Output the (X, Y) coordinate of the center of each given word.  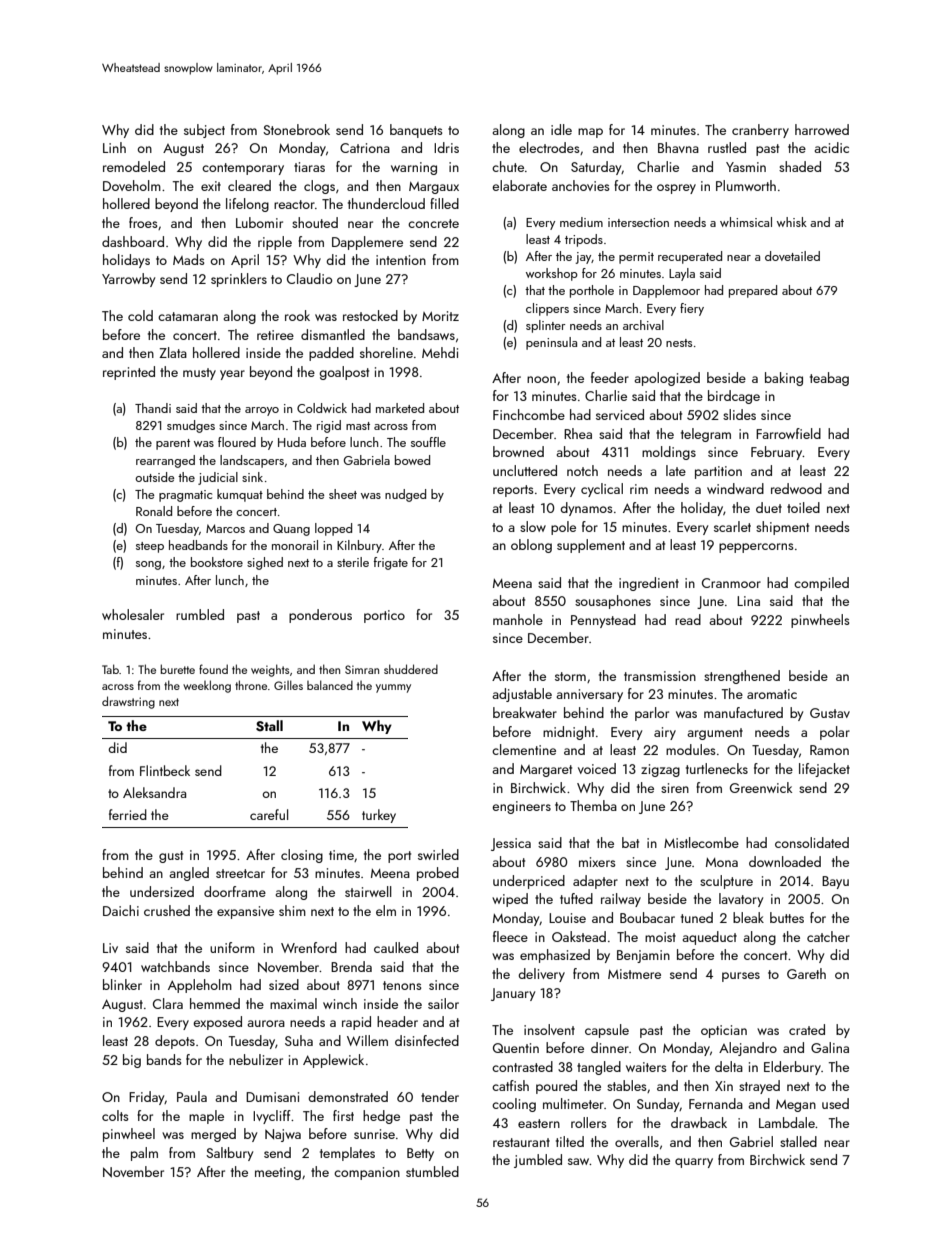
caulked (396, 947)
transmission (660, 676)
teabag (829, 379)
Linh (114, 147)
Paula (192, 1096)
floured (237, 442)
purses (741, 977)
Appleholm (200, 986)
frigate (391, 563)
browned (518, 451)
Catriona (365, 148)
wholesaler (133, 614)
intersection (638, 222)
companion (367, 1173)
